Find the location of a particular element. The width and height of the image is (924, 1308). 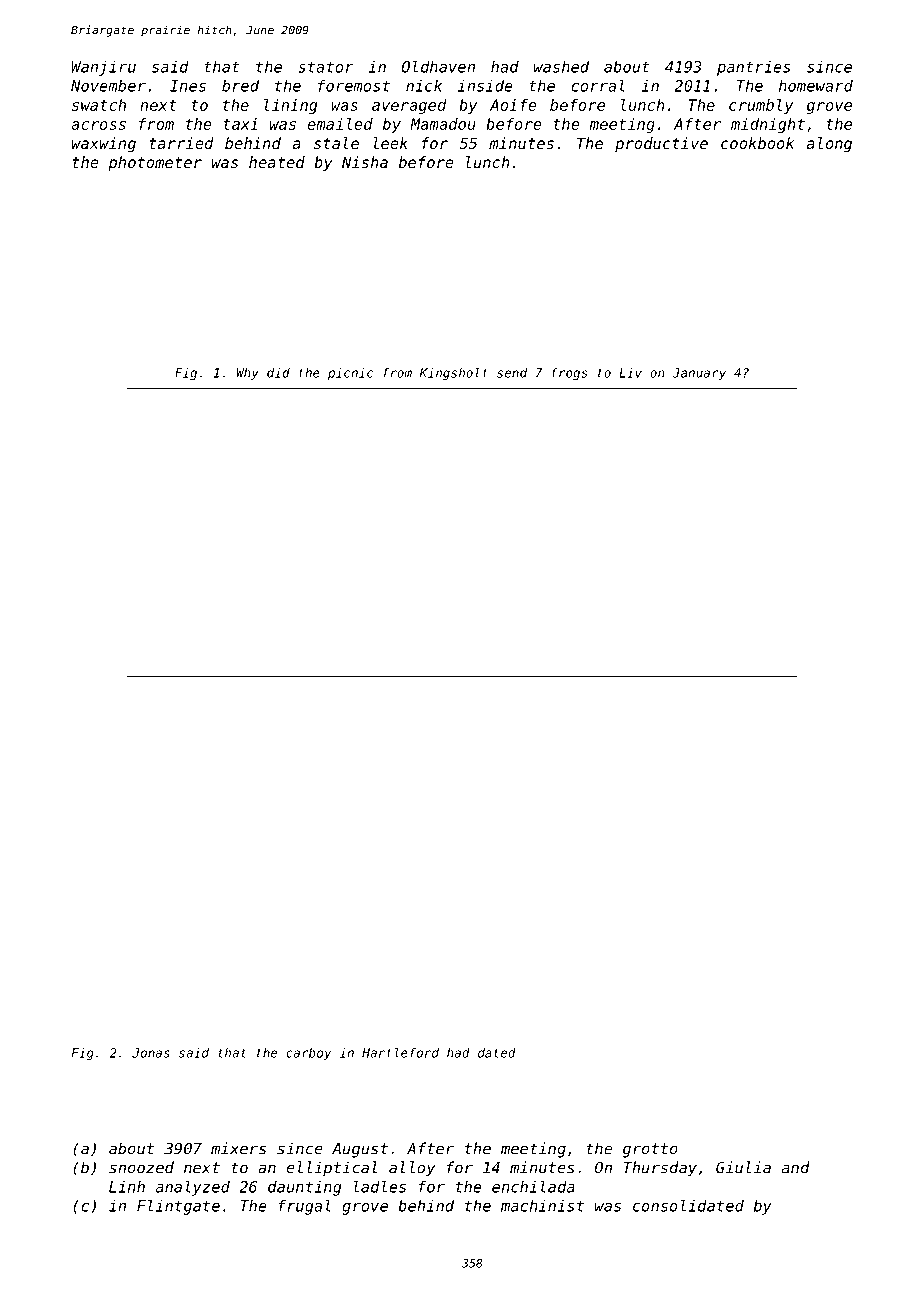

Wanjiru is located at coordinates (103, 68).
